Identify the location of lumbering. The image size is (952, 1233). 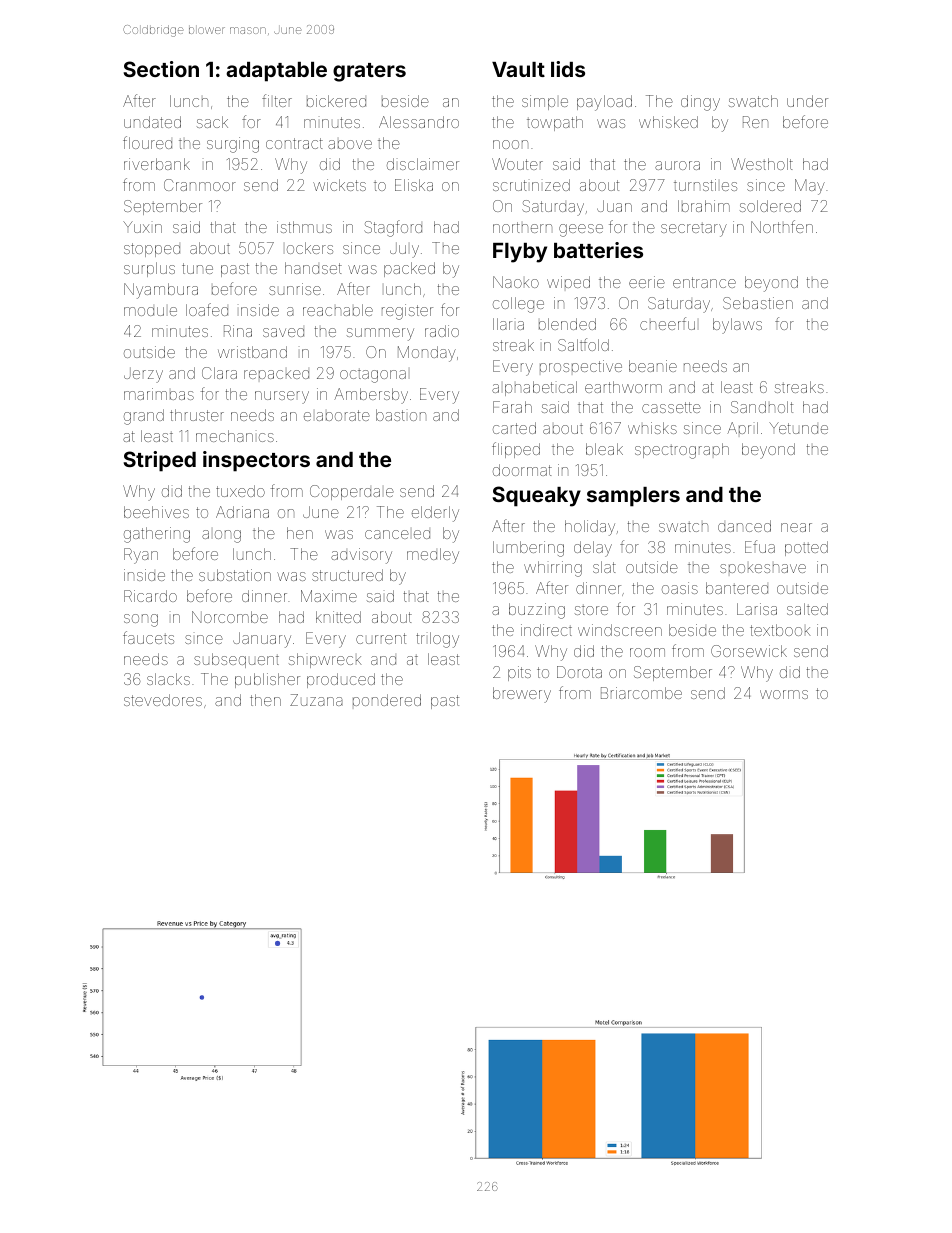
(528, 549).
